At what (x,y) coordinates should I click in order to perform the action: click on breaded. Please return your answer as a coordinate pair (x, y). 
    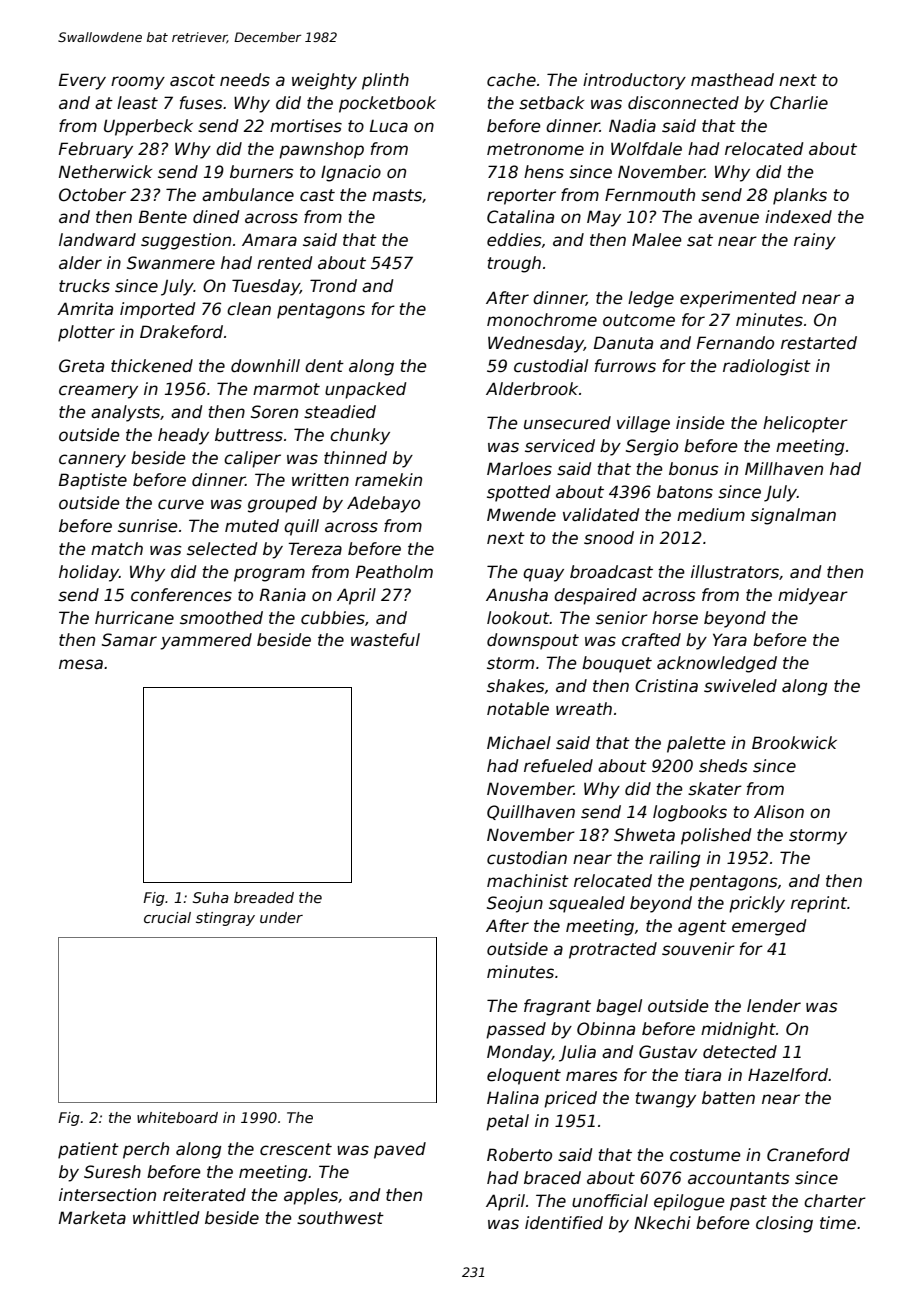
    Looking at the image, I should click on (264, 897).
